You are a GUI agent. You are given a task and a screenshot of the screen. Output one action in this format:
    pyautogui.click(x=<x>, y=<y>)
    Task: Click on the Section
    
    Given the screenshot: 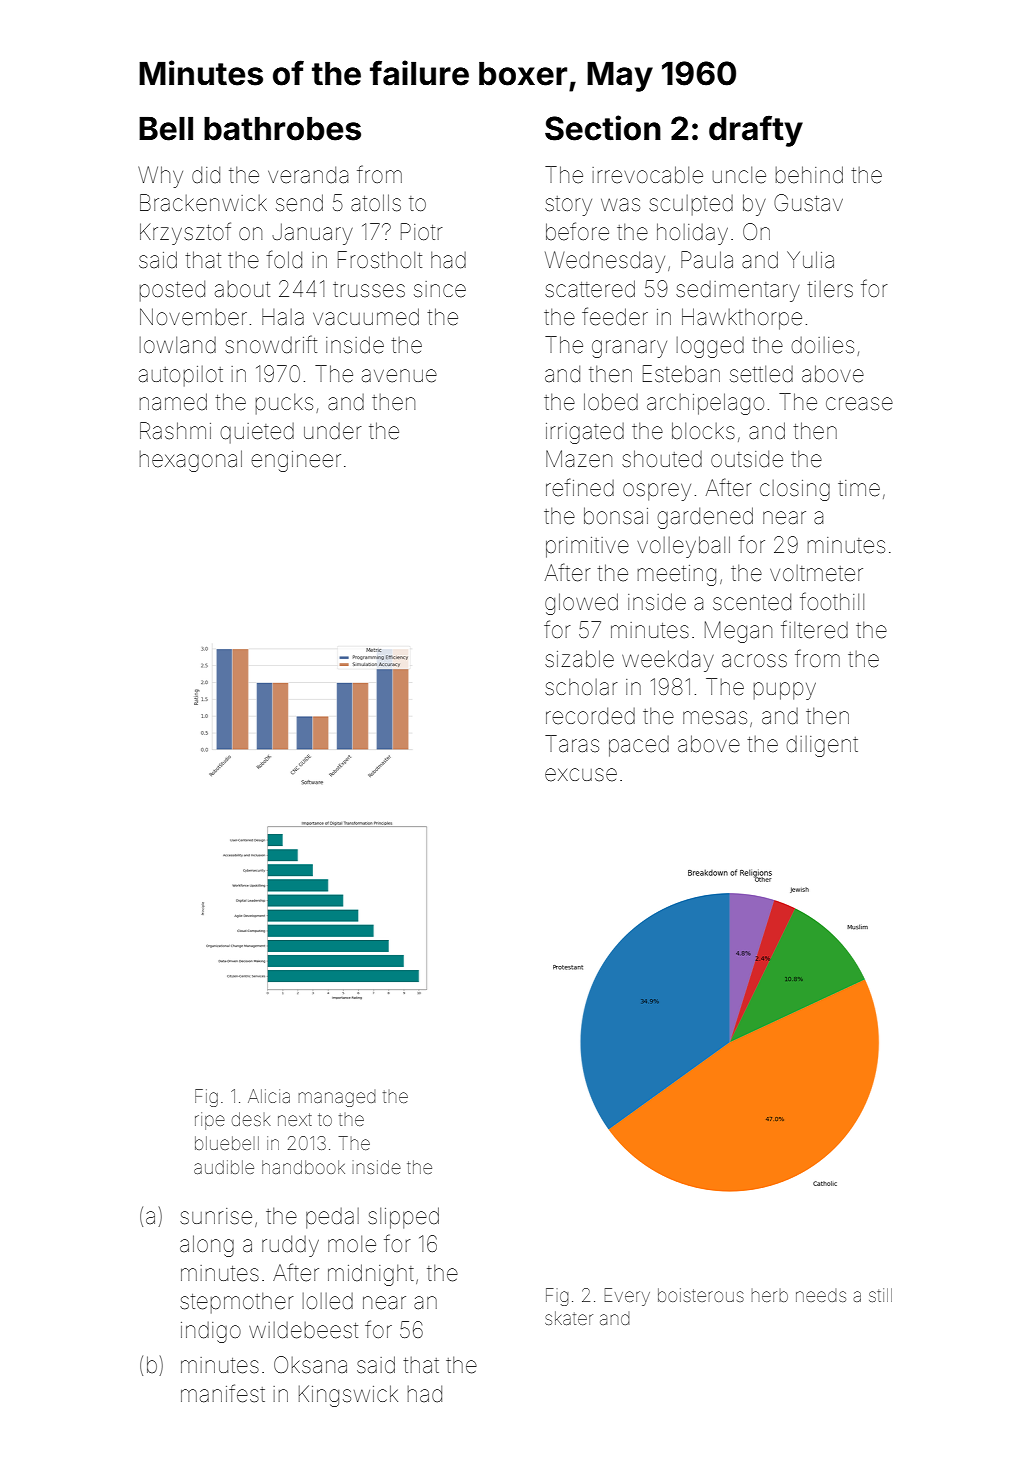 What is the action you would take?
    pyautogui.click(x=603, y=128)
